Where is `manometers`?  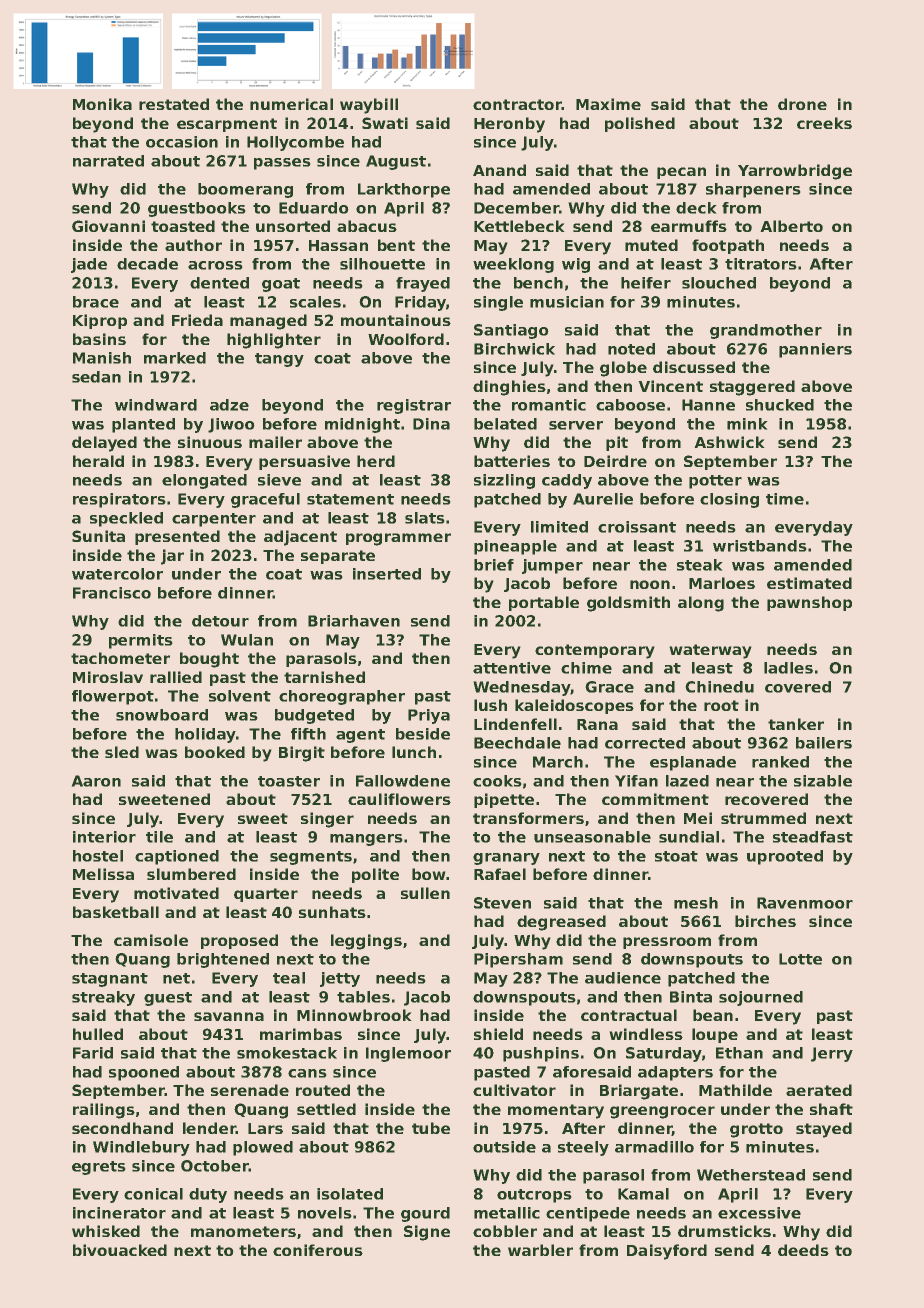 manometers is located at coordinates (243, 1231).
